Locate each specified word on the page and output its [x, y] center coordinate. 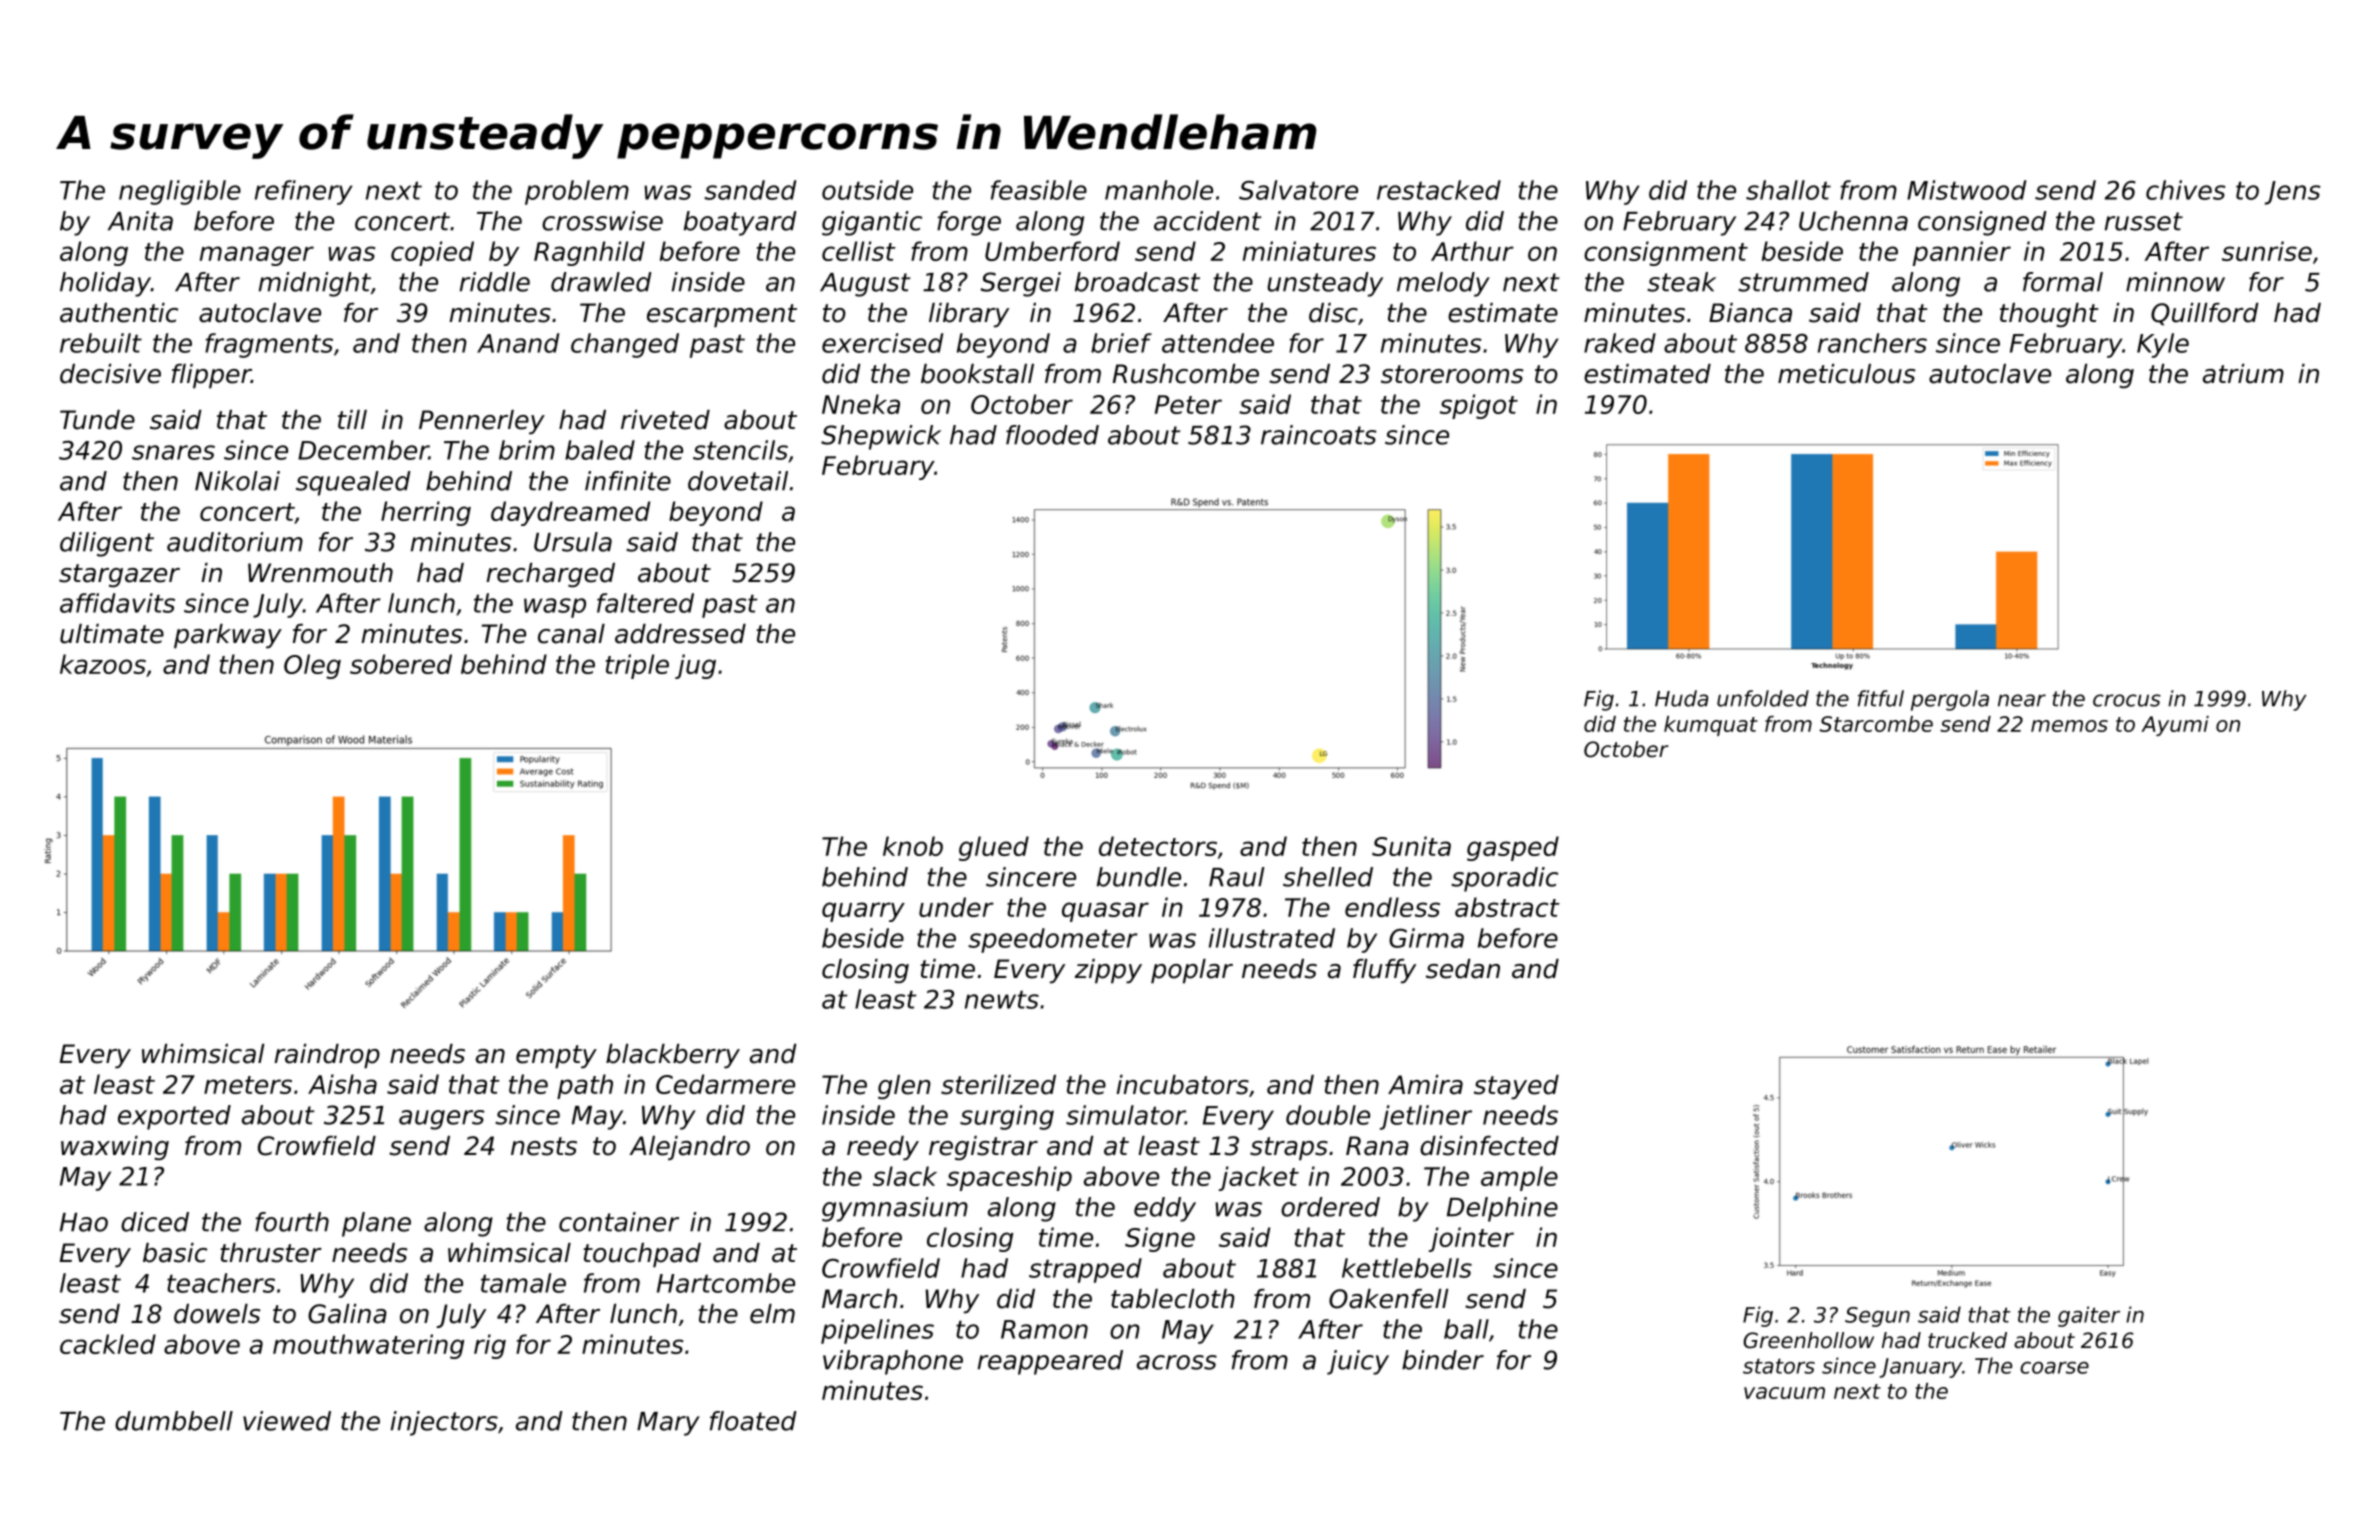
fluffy [1384, 971]
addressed [680, 634]
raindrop [327, 1056]
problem [577, 192]
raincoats [1319, 435]
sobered [401, 664]
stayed [1516, 1087]
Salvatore [1298, 190]
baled [600, 450]
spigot [1479, 406]
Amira [1425, 1085]
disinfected [1489, 1146]
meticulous [1846, 374]
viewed [287, 1421]
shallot [1788, 190]
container [619, 1222]
